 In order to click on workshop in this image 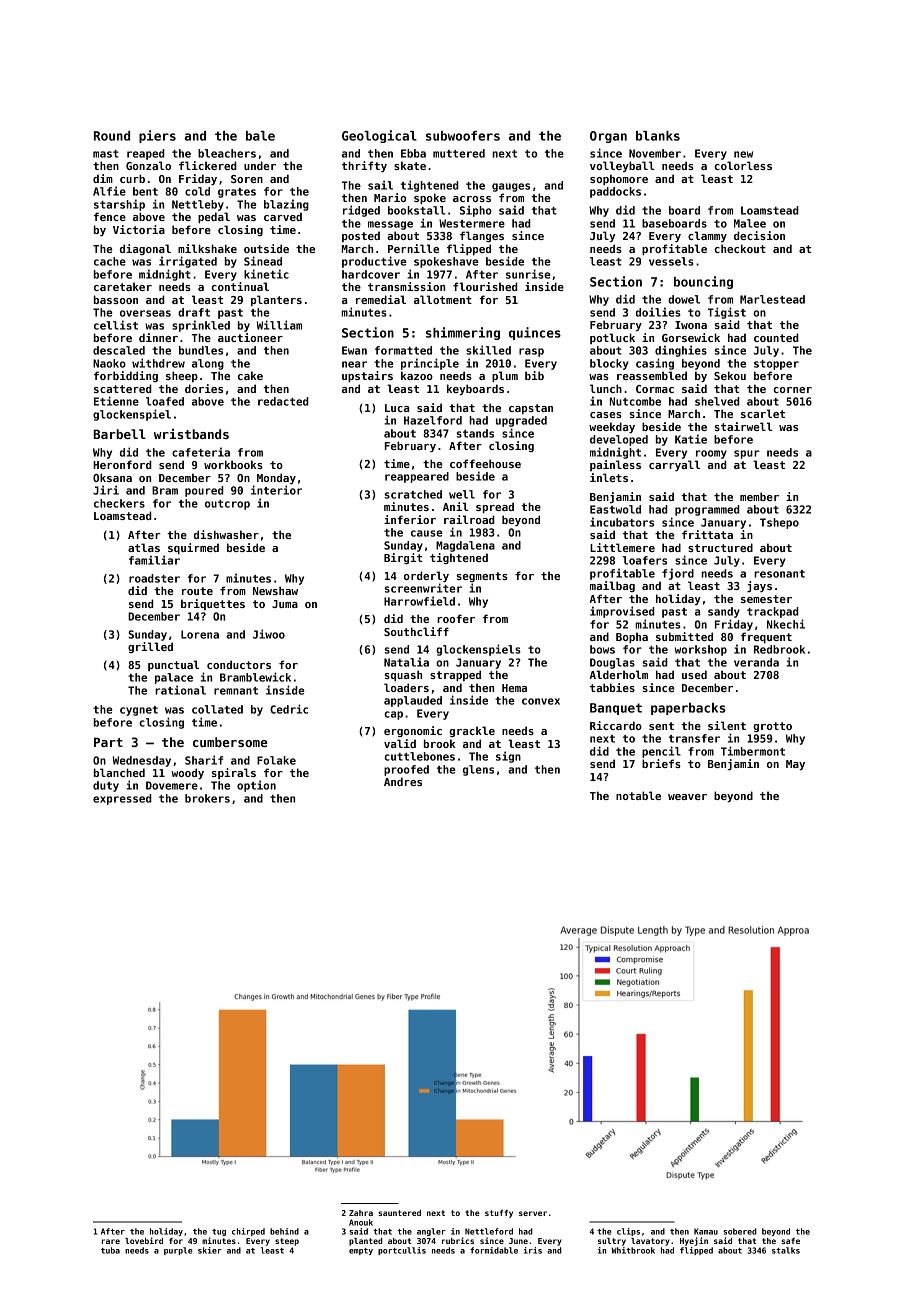, I will do `click(701, 650)`.
